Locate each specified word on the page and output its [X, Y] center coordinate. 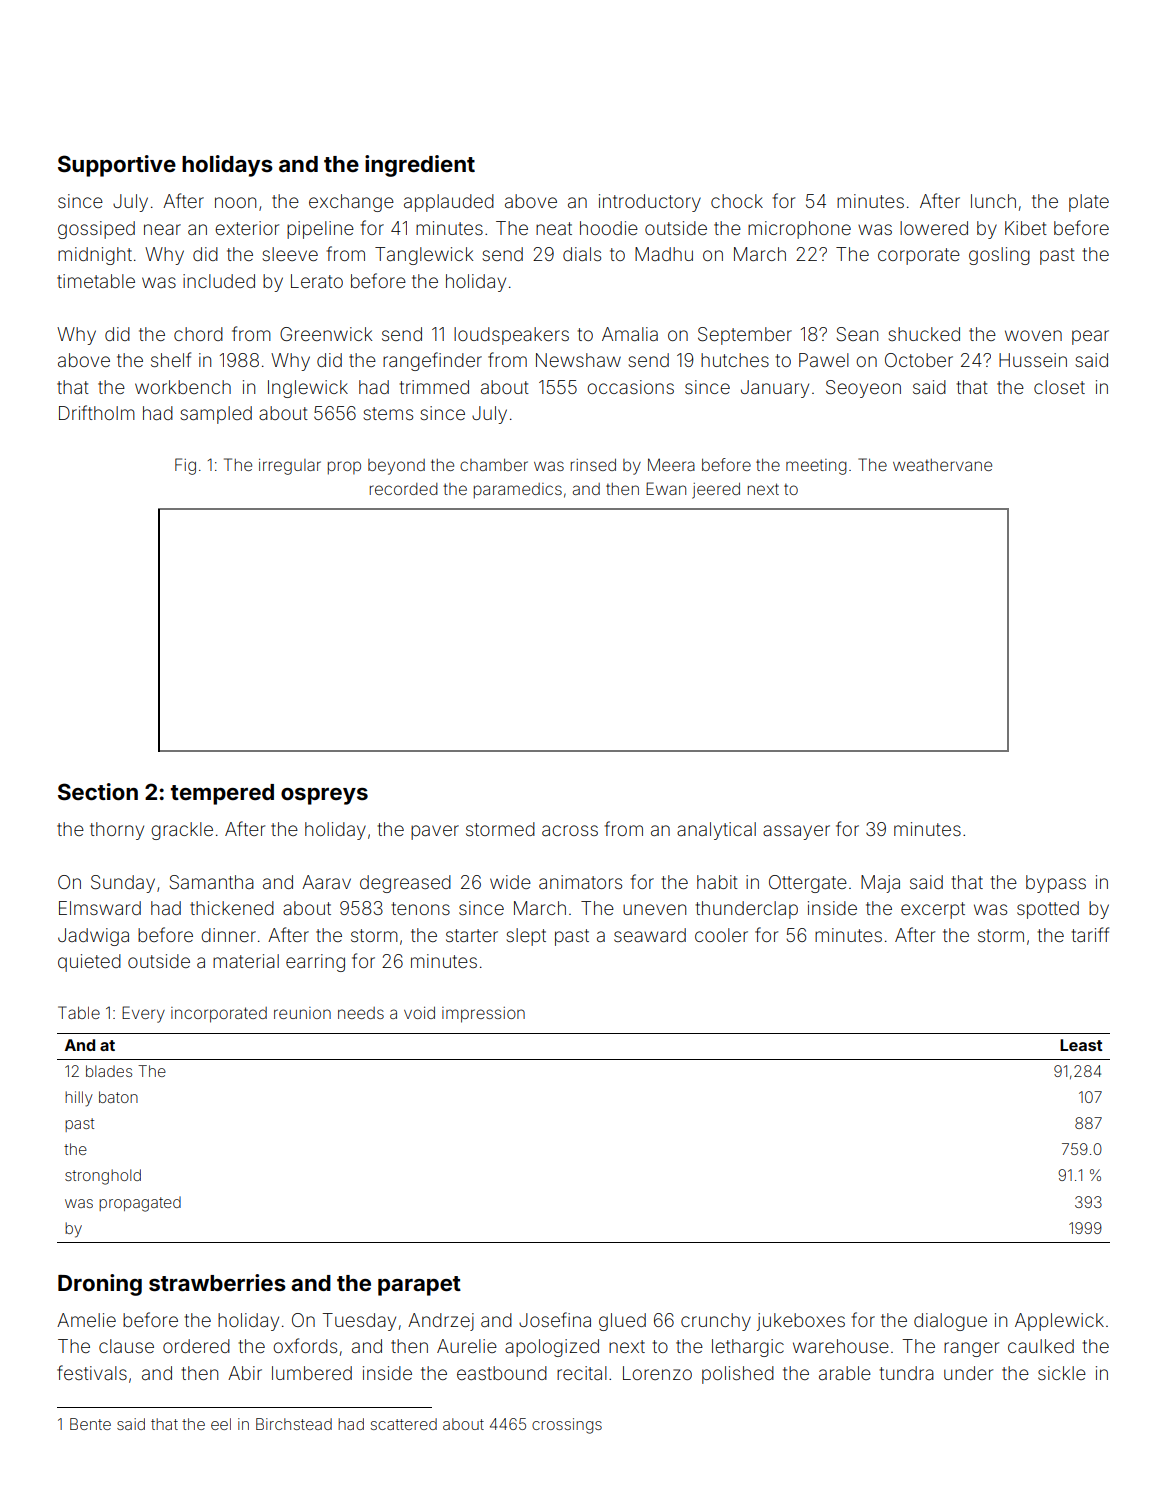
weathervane [942, 465]
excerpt [933, 910]
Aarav [326, 882]
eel [221, 1424]
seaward [650, 935]
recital [582, 1373]
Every [143, 1014]
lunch [993, 201]
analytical [716, 831]
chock [737, 201]
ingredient [420, 166]
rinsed [593, 465]
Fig [185, 466]
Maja [880, 884]
